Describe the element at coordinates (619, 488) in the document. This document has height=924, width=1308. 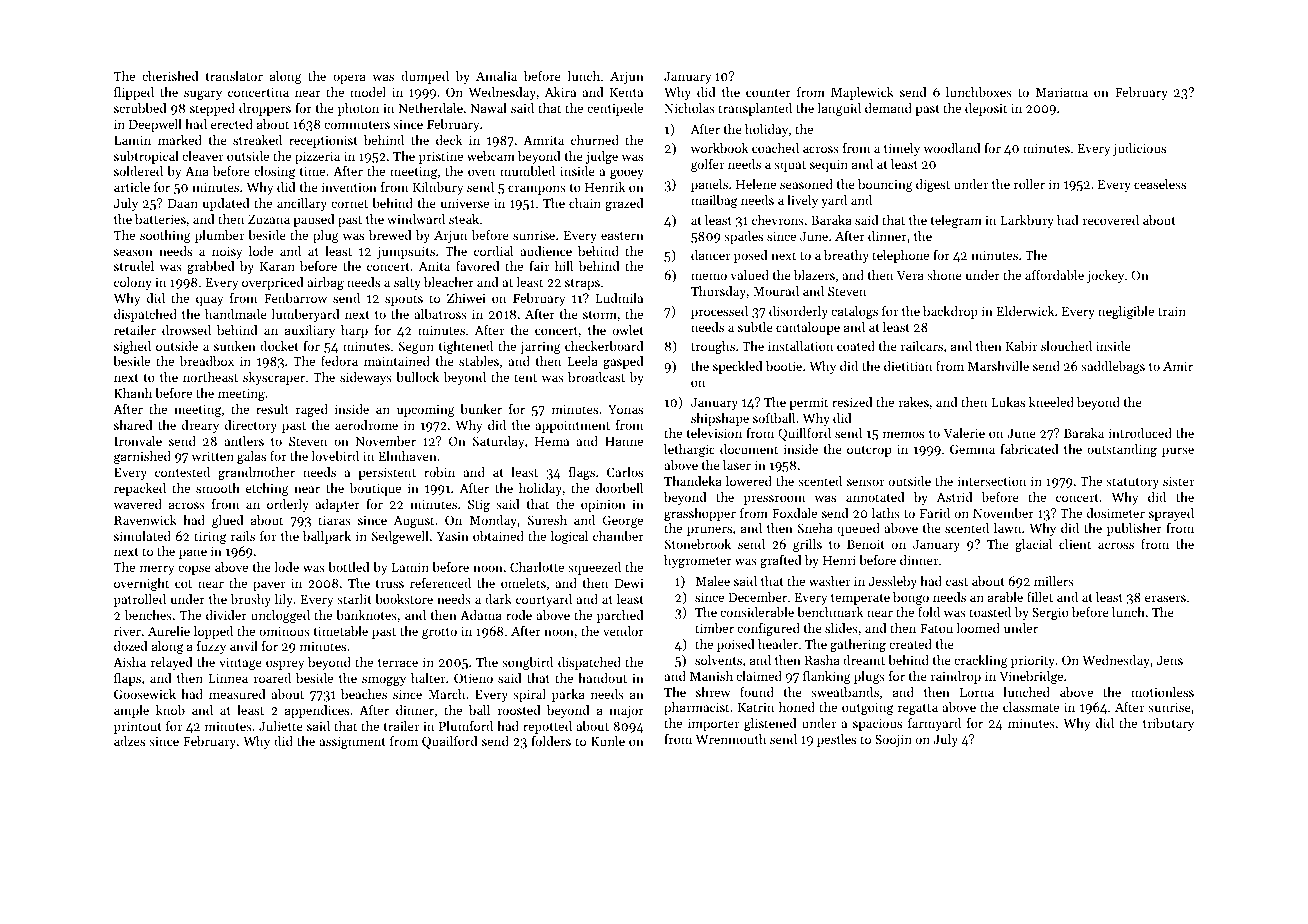
I see `doorbell` at that location.
